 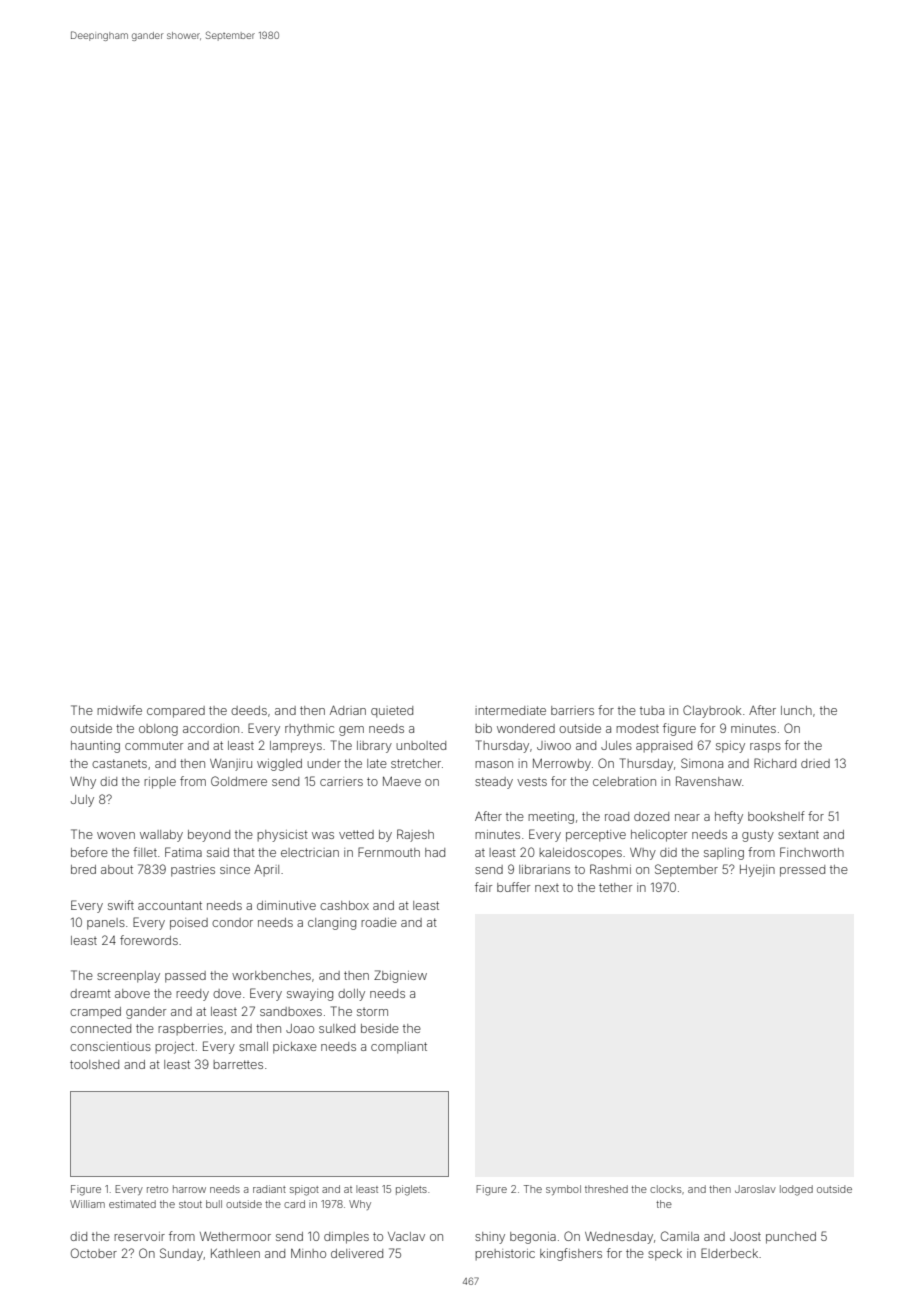 What do you see at coordinates (796, 1190) in the screenshot?
I see `lodged` at bounding box center [796, 1190].
